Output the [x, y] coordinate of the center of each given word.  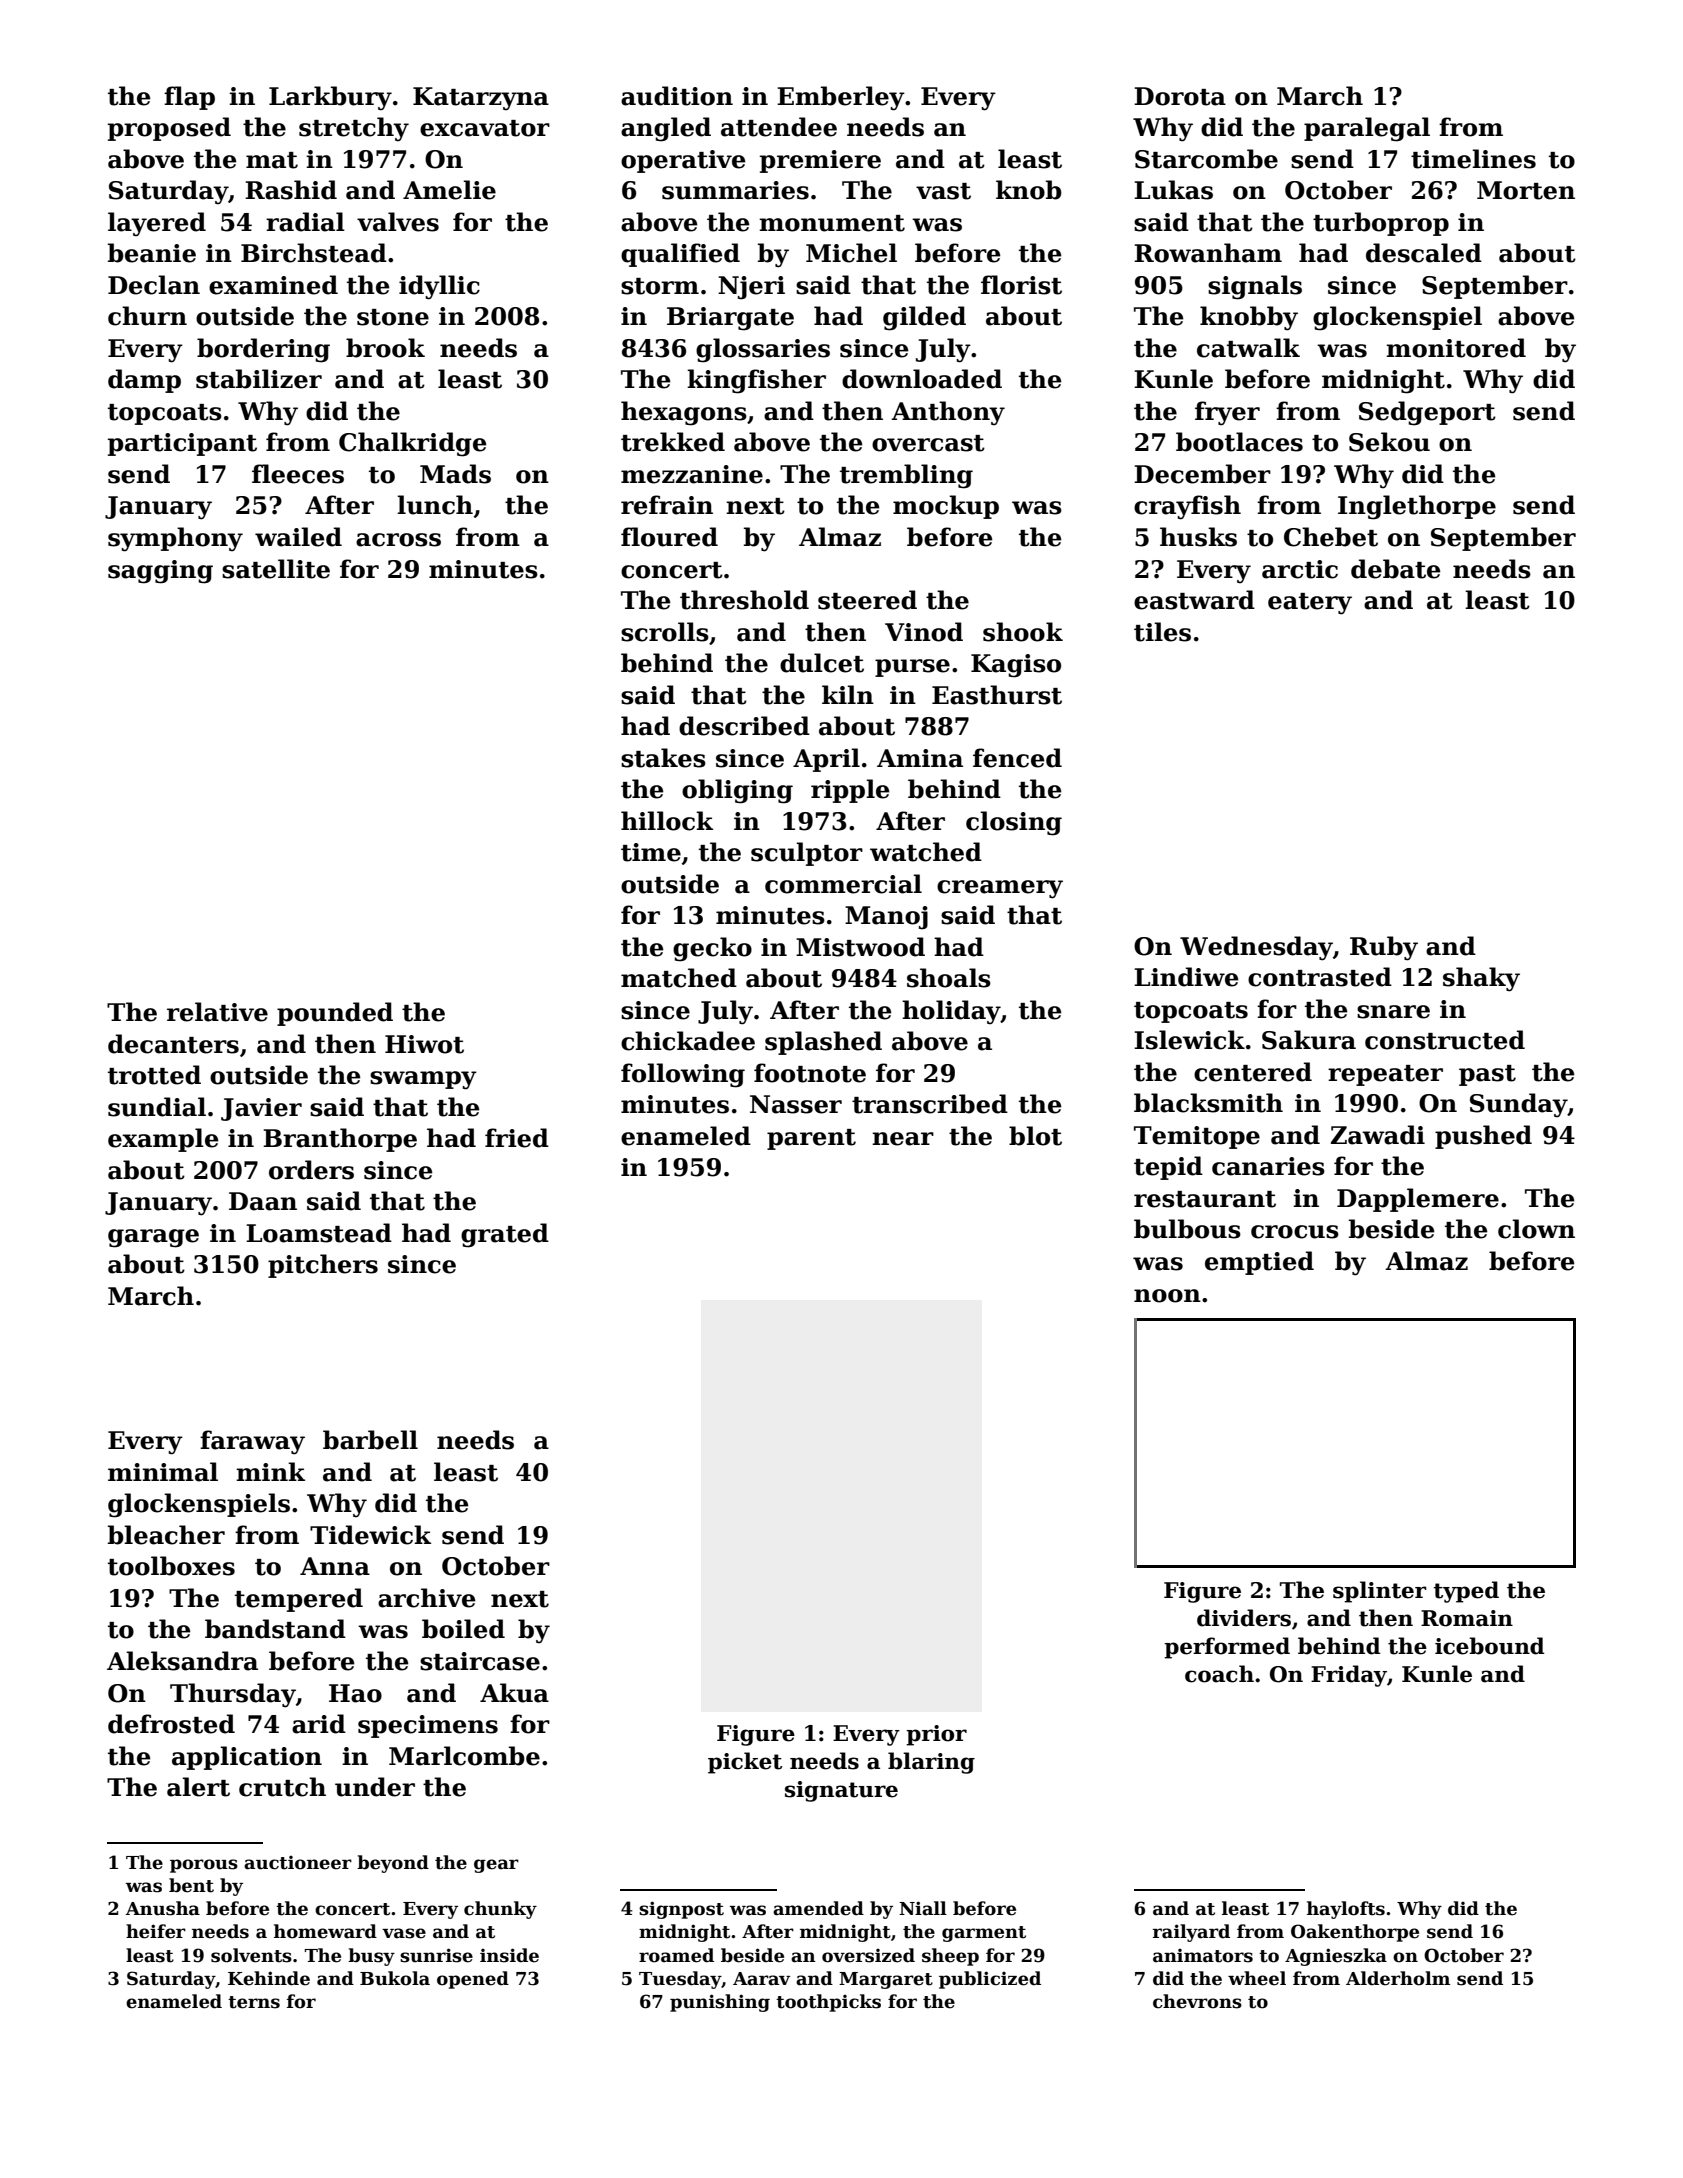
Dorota [1180, 96]
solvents [251, 1955]
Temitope [1197, 1137]
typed [1466, 1592]
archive [427, 1598]
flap [189, 98]
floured [669, 537]
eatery [1310, 604]
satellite [276, 569]
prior [936, 1735]
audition [677, 96]
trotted [154, 1075]
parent [811, 1139]
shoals [949, 978]
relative [217, 1012]
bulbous [1187, 1229]
